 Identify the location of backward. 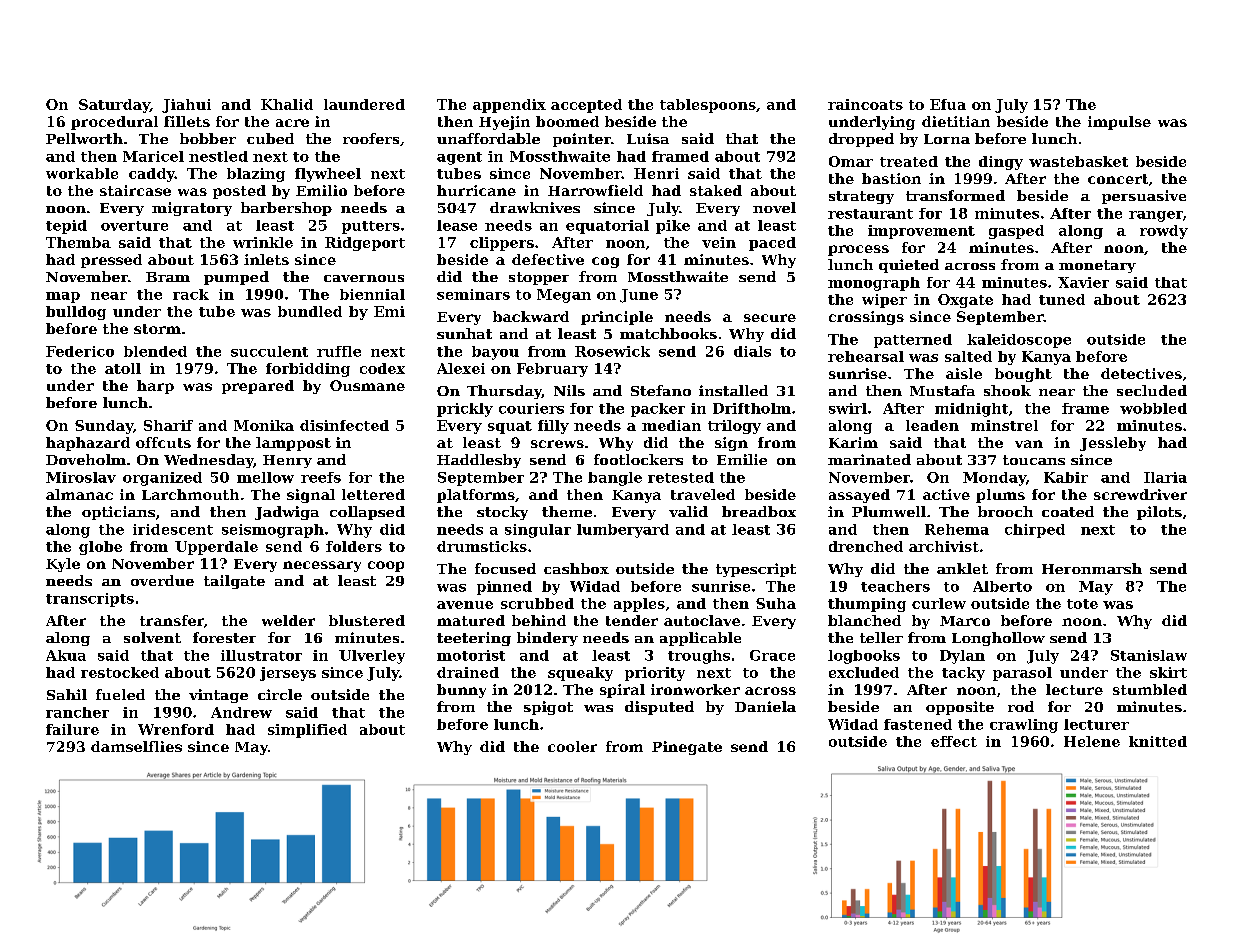
(531, 316).
